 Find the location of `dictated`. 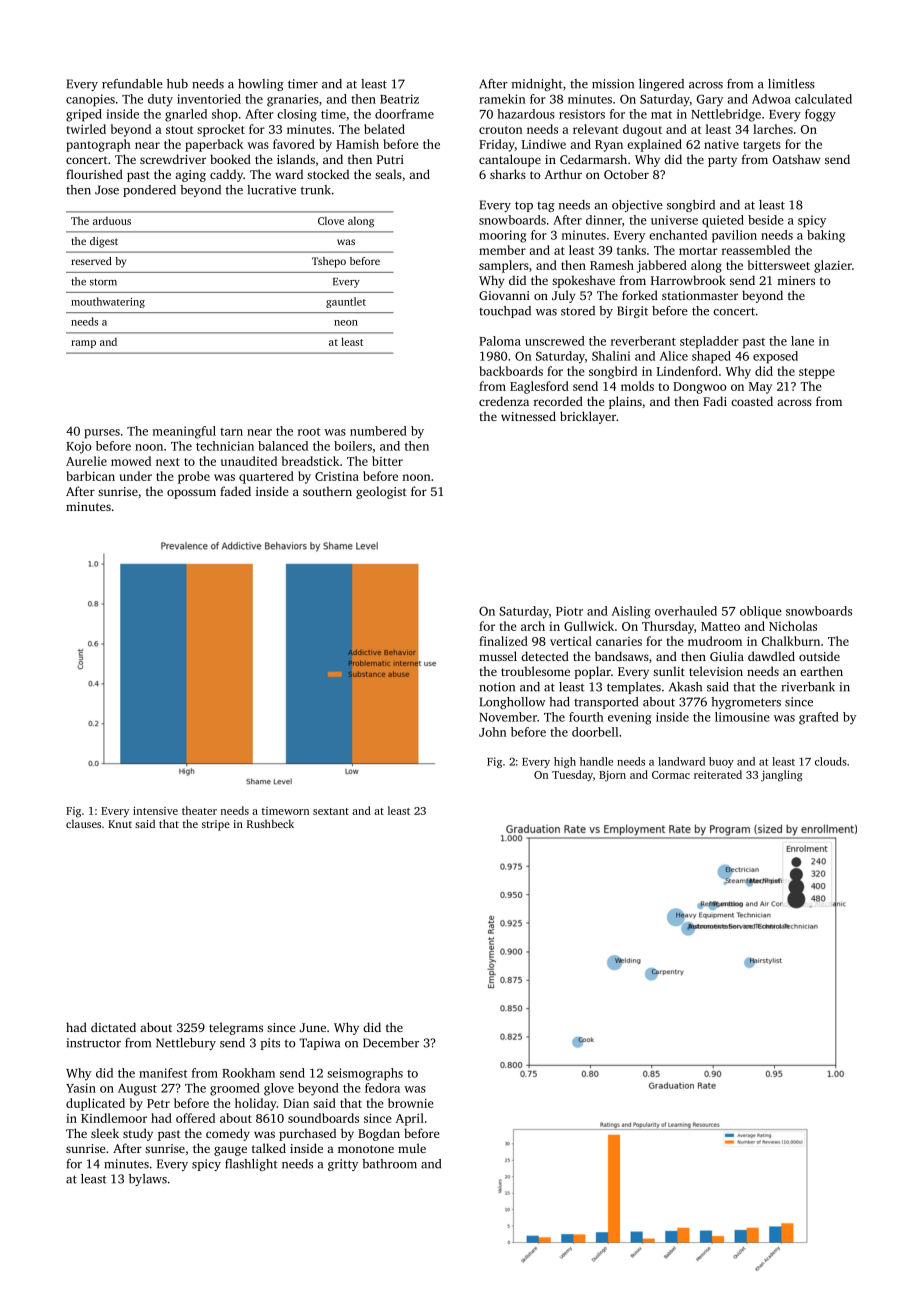

dictated is located at coordinates (113, 1027).
